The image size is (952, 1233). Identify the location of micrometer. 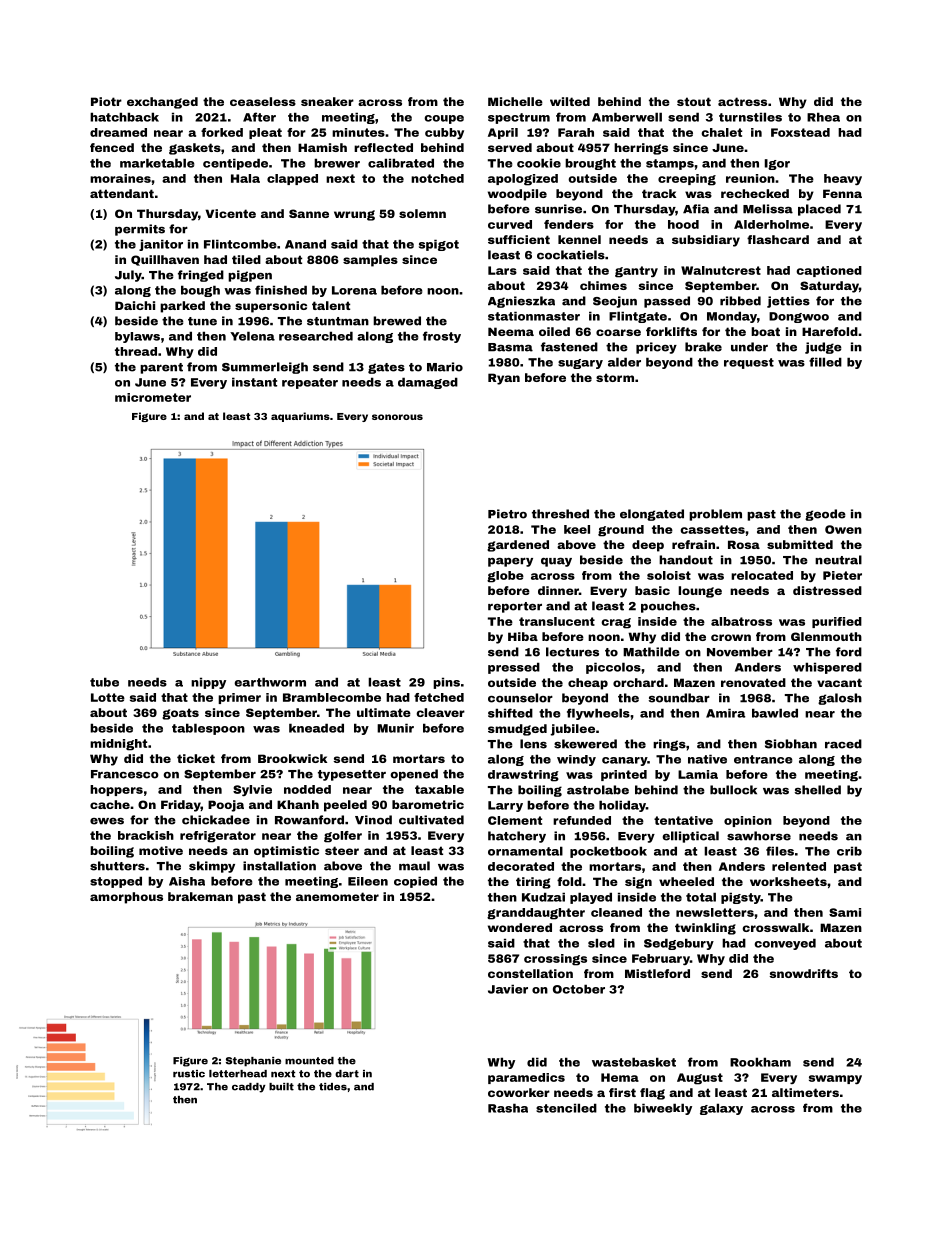
(153, 397).
